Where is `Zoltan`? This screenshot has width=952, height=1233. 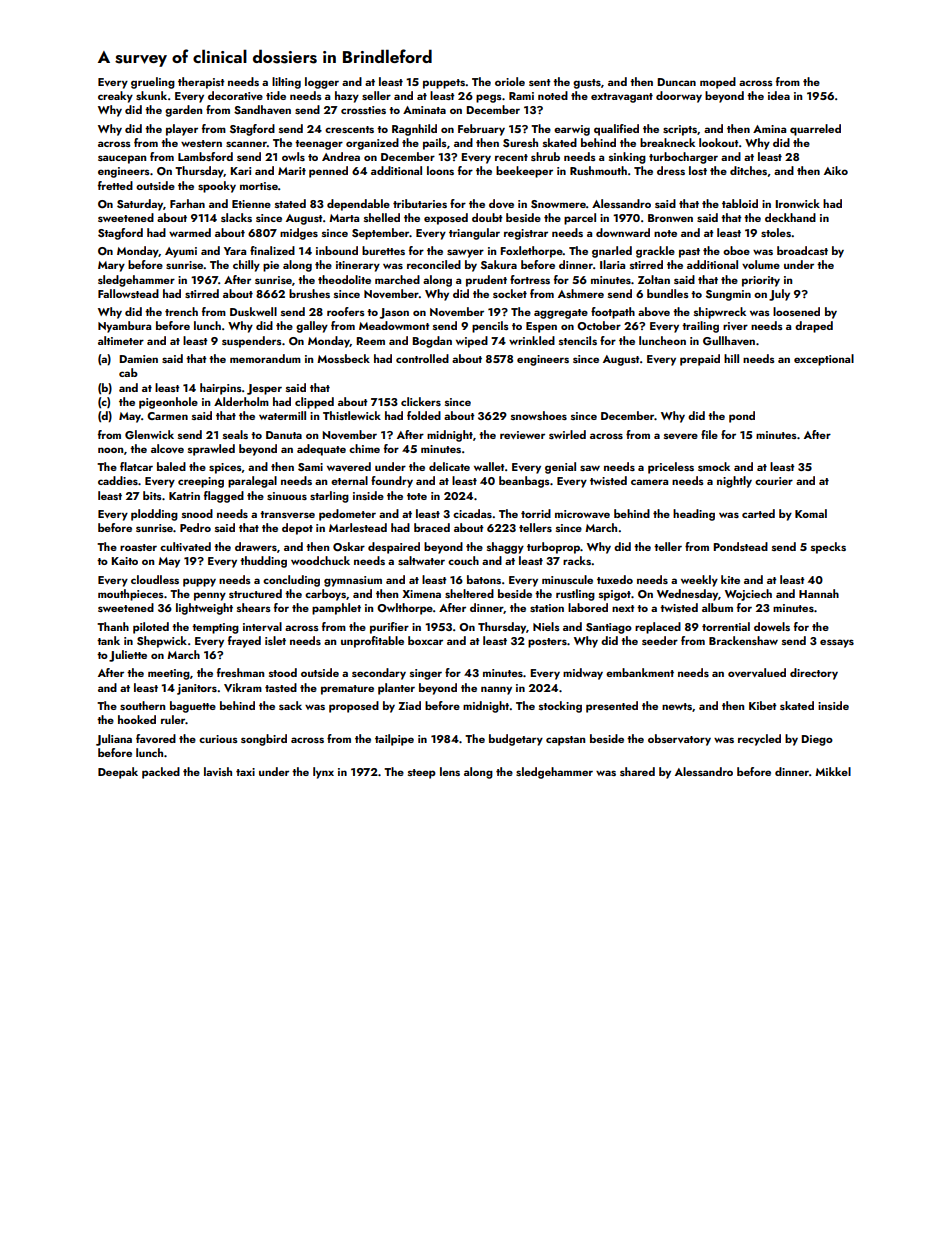
Zoltan is located at coordinates (654, 279).
